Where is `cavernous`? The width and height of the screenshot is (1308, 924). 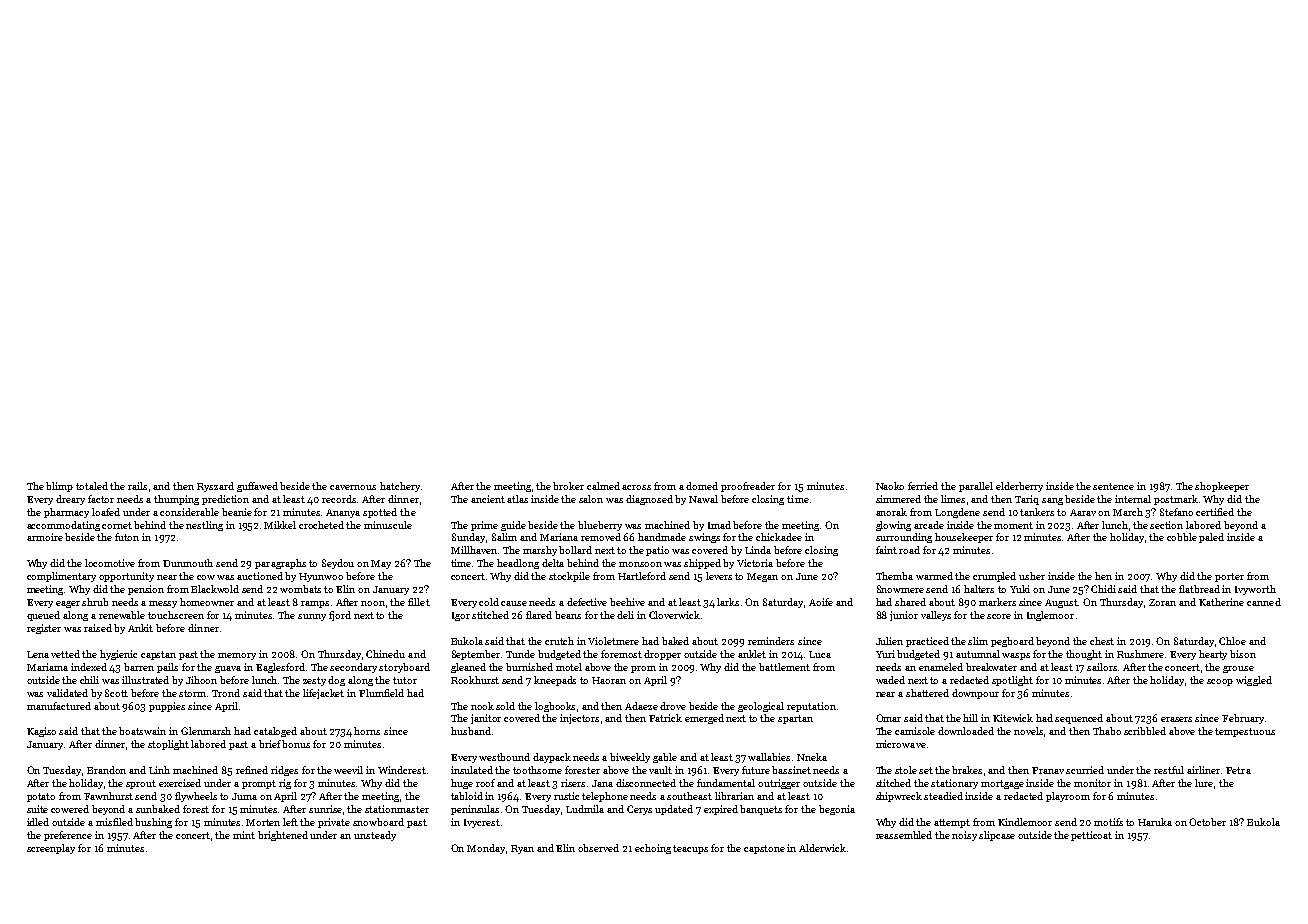
cavernous is located at coordinates (353, 487).
